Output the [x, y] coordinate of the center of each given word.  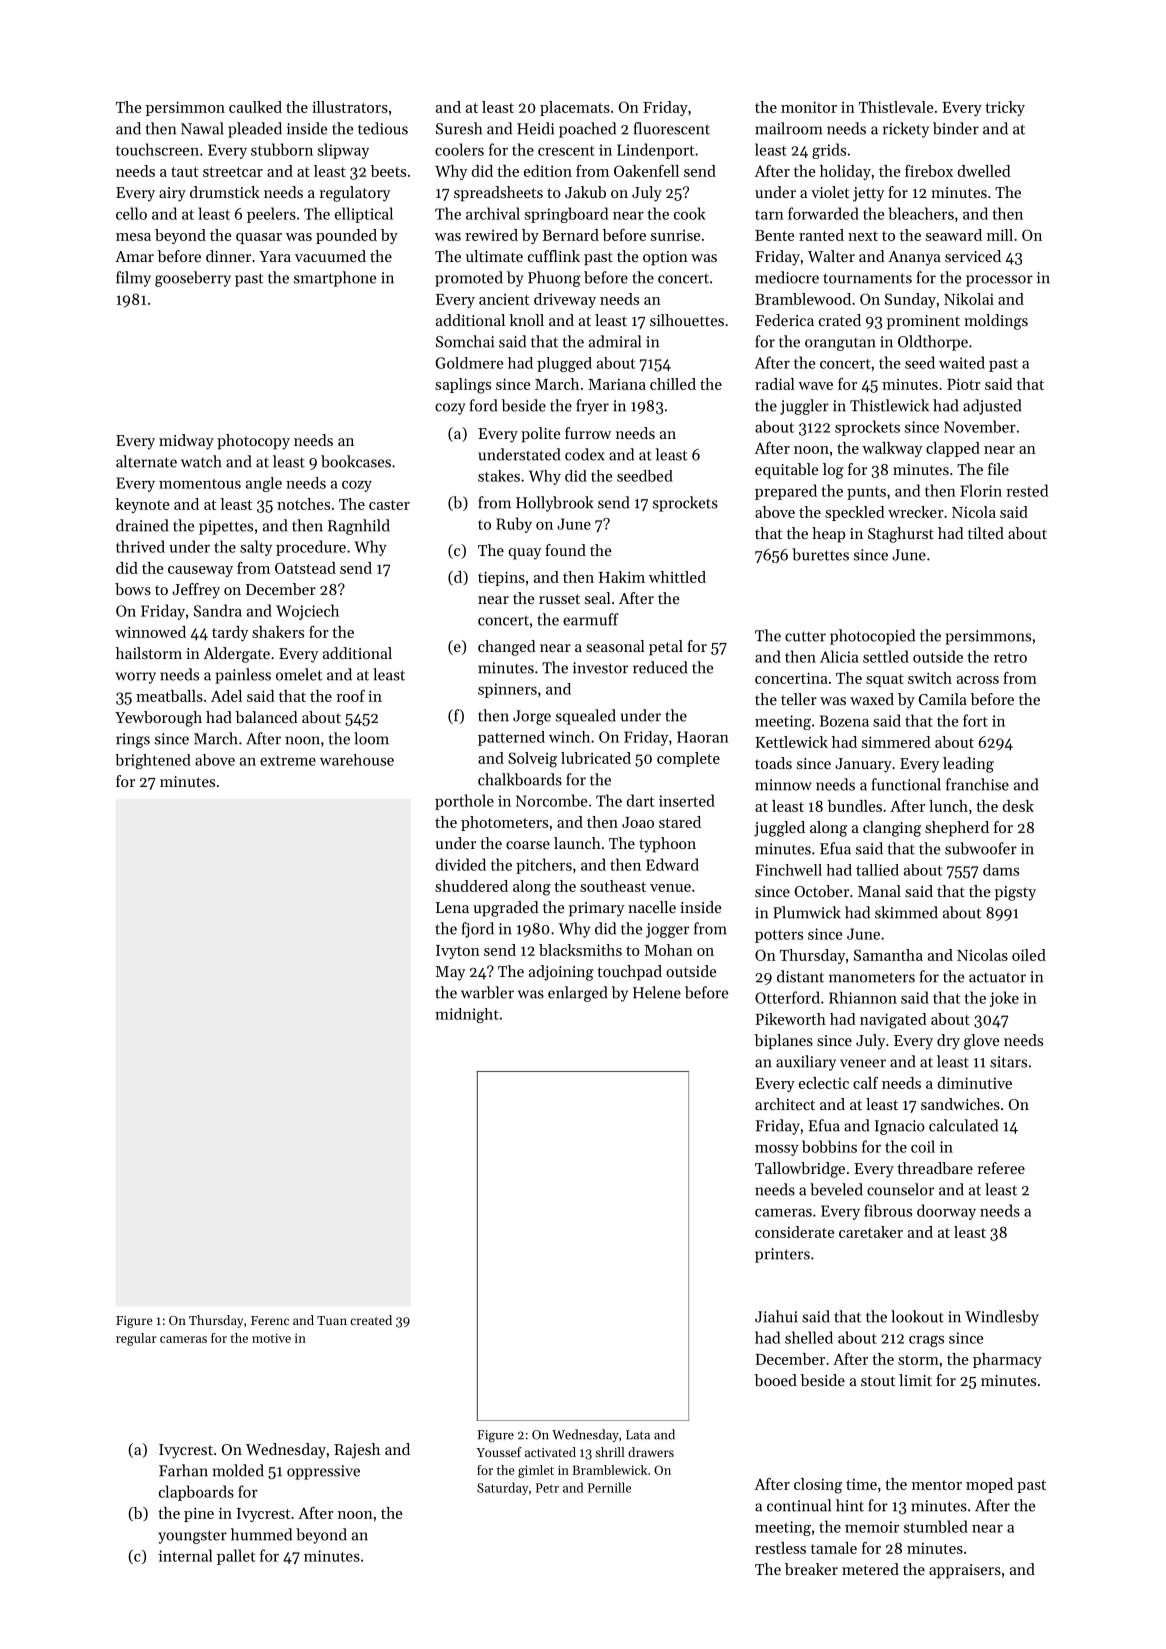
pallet [236, 1557]
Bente [775, 235]
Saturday [503, 1488]
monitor [809, 107]
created [371, 1320]
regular [136, 1339]
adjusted [992, 407]
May [450, 973]
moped [989, 1485]
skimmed [906, 912]
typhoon [667, 845]
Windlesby [1002, 1318]
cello [131, 213]
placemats [575, 108]
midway [186, 442]
